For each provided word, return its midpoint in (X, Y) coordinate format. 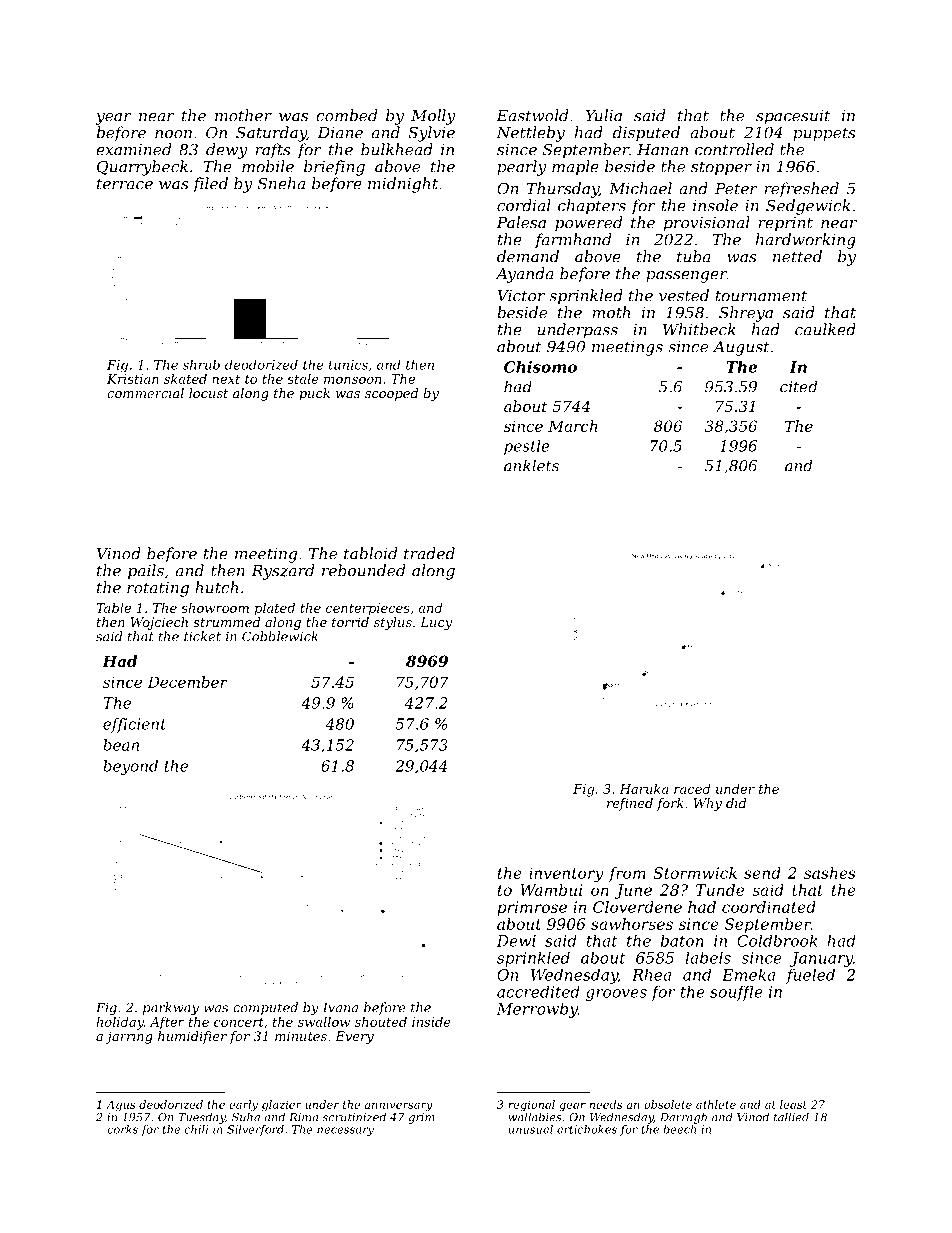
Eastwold (532, 115)
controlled (734, 149)
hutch (216, 587)
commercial (145, 393)
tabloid (370, 553)
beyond (130, 767)
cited (798, 386)
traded (429, 553)
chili (196, 1129)
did (736, 803)
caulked (825, 329)
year (113, 119)
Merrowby (537, 1010)
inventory (566, 874)
